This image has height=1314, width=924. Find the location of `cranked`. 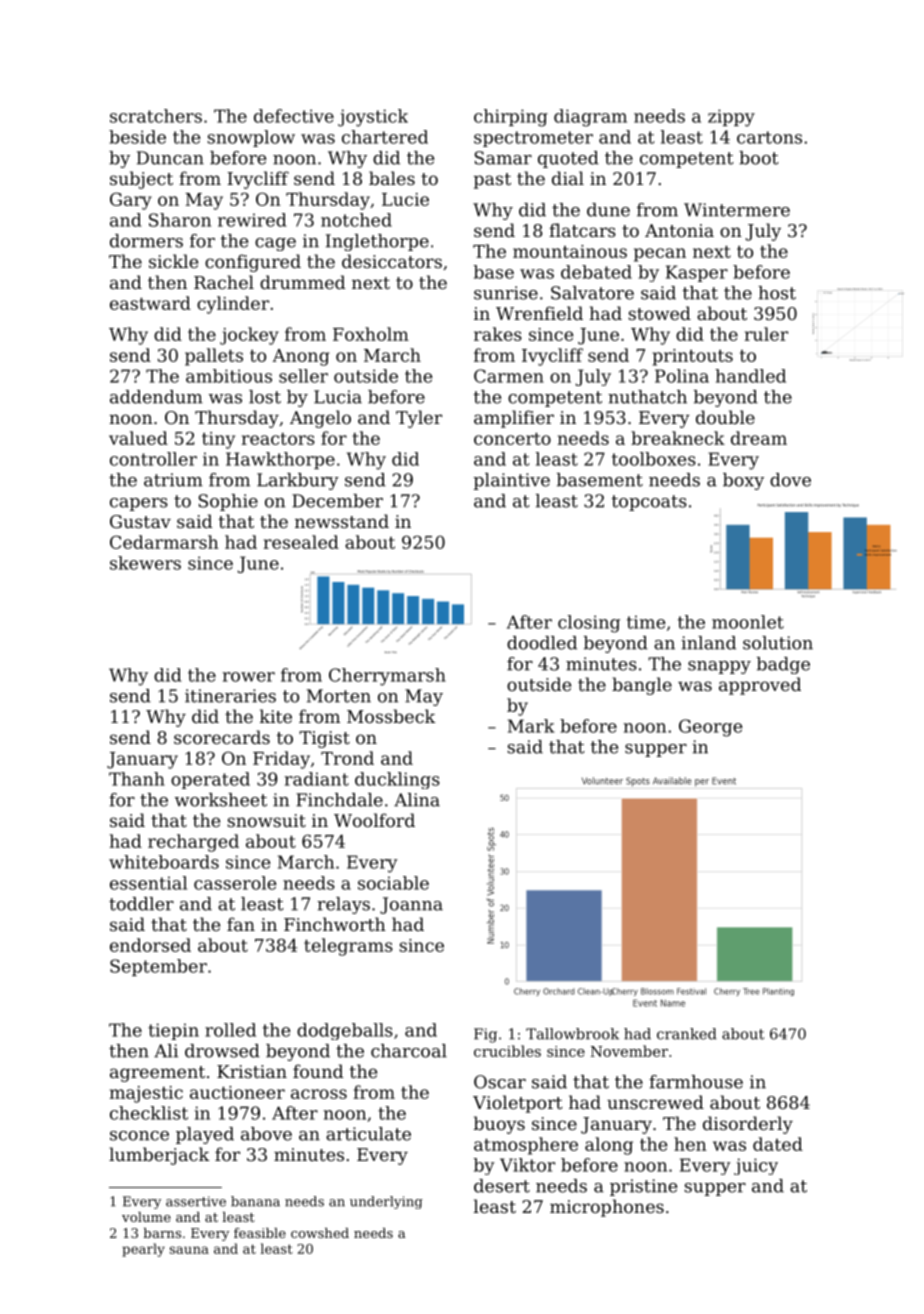

cranked is located at coordinates (687, 1034).
